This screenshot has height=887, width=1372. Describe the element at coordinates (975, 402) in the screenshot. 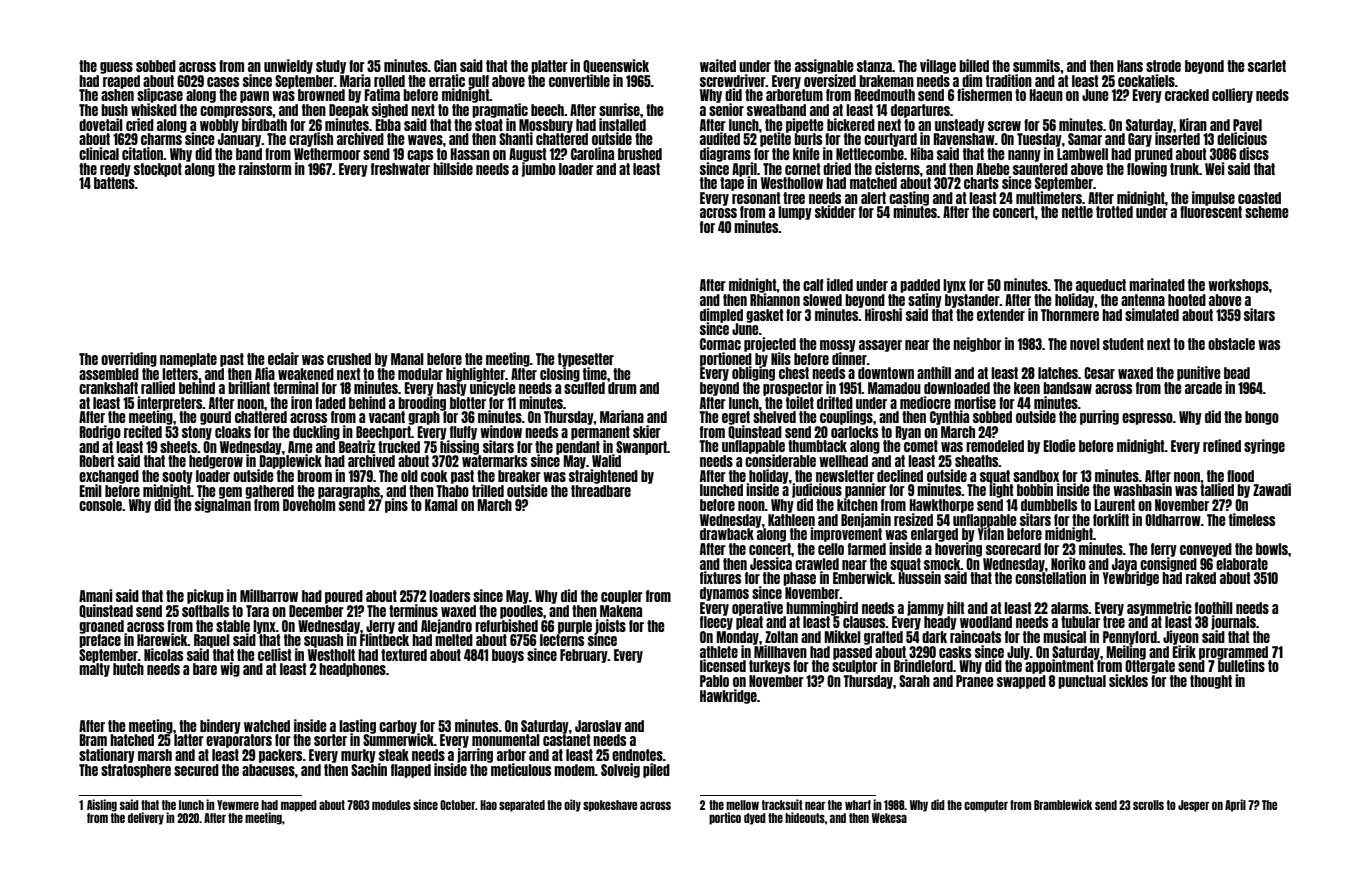

I see `mortise` at that location.
